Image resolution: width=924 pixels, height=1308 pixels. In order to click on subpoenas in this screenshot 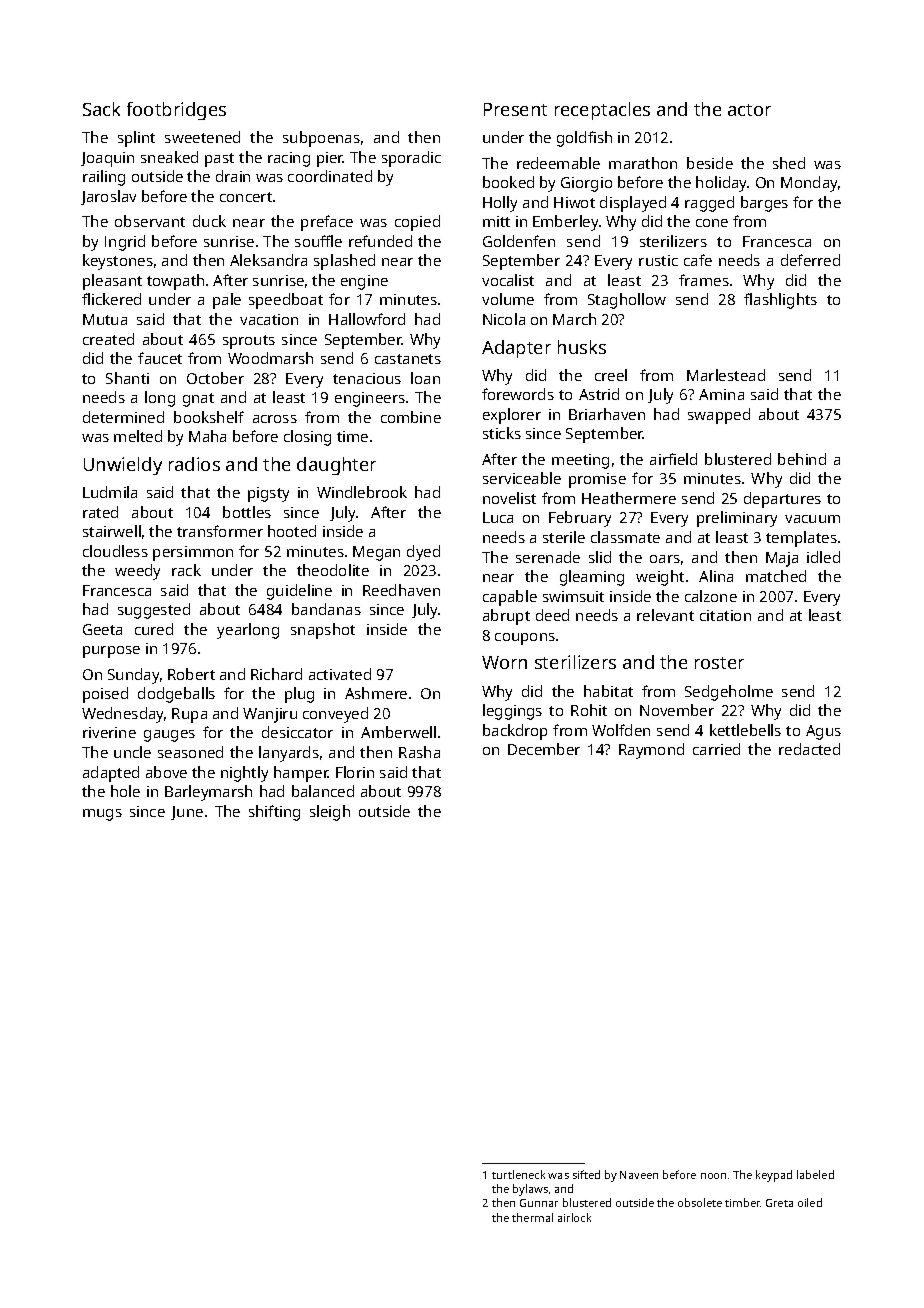, I will do `click(321, 139)`.
